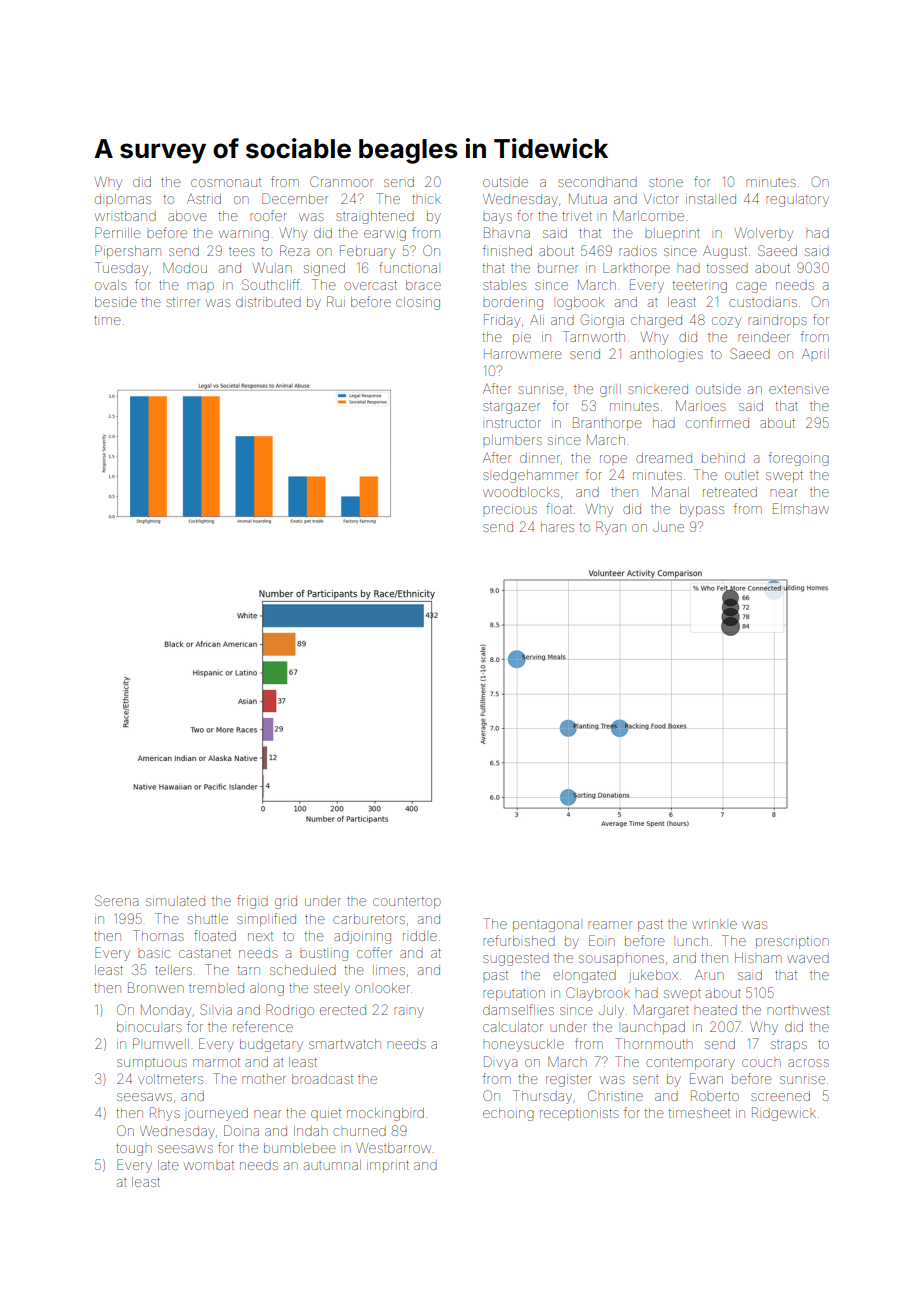 This screenshot has height=1314, width=924. Describe the element at coordinates (702, 510) in the screenshot. I see `bypass` at that location.
